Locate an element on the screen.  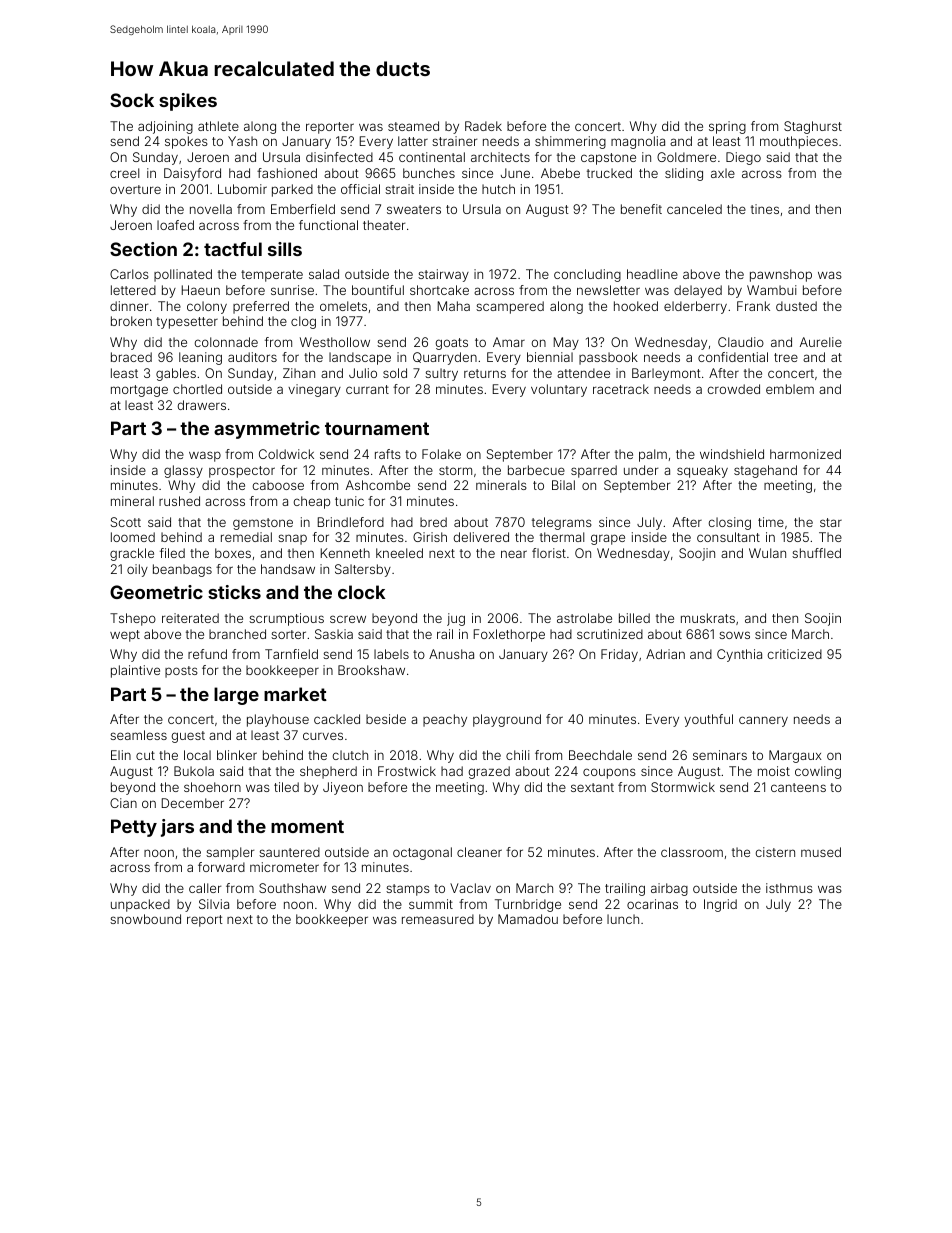
cowling is located at coordinates (818, 772).
